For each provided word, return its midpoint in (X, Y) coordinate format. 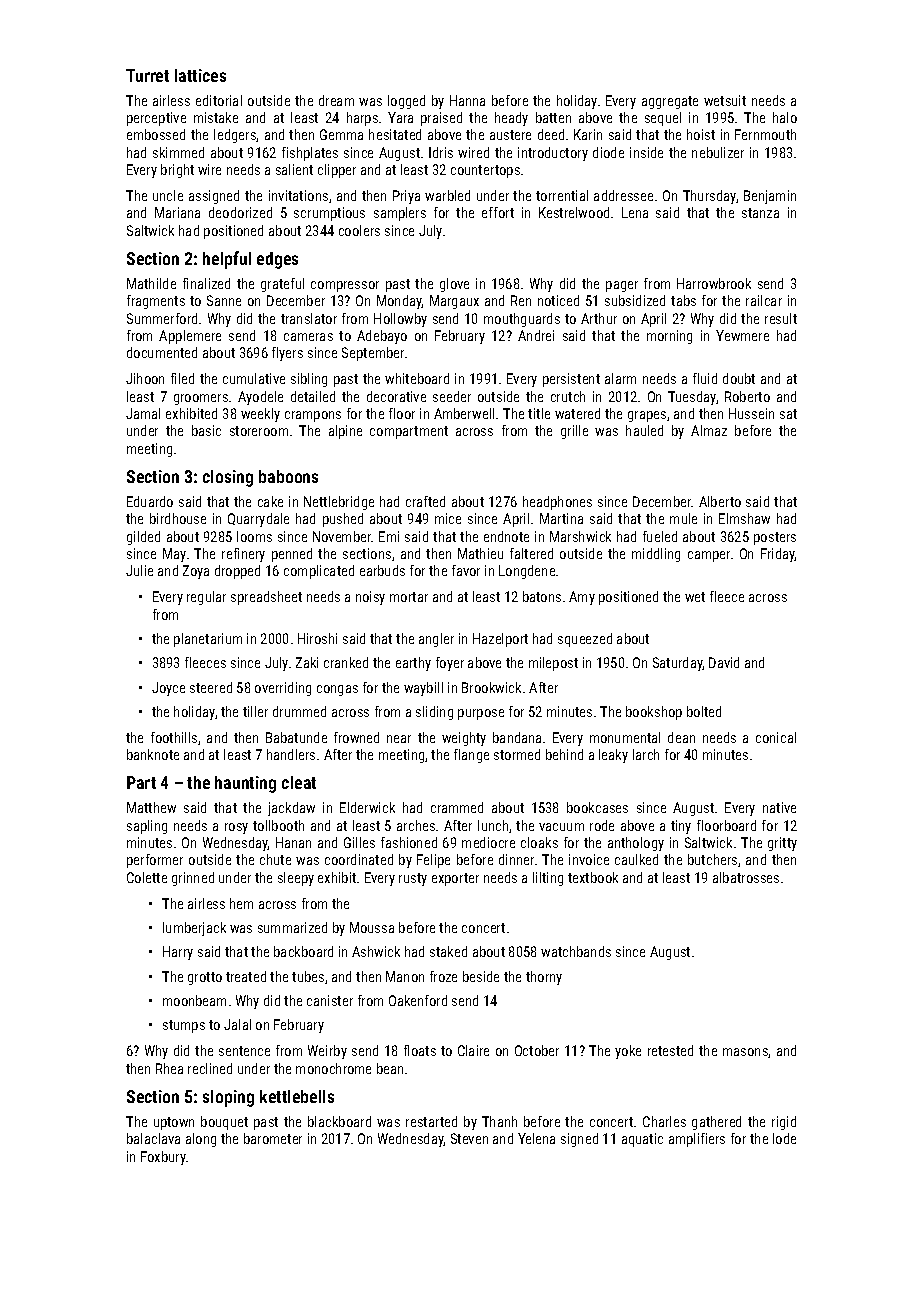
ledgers (235, 136)
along (201, 1140)
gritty (782, 844)
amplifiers (697, 1140)
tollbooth (278, 825)
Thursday (709, 197)
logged (406, 102)
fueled (660, 536)
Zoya (196, 572)
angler (436, 640)
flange (471, 756)
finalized (206, 283)
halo (785, 117)
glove (454, 285)
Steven (469, 1138)
